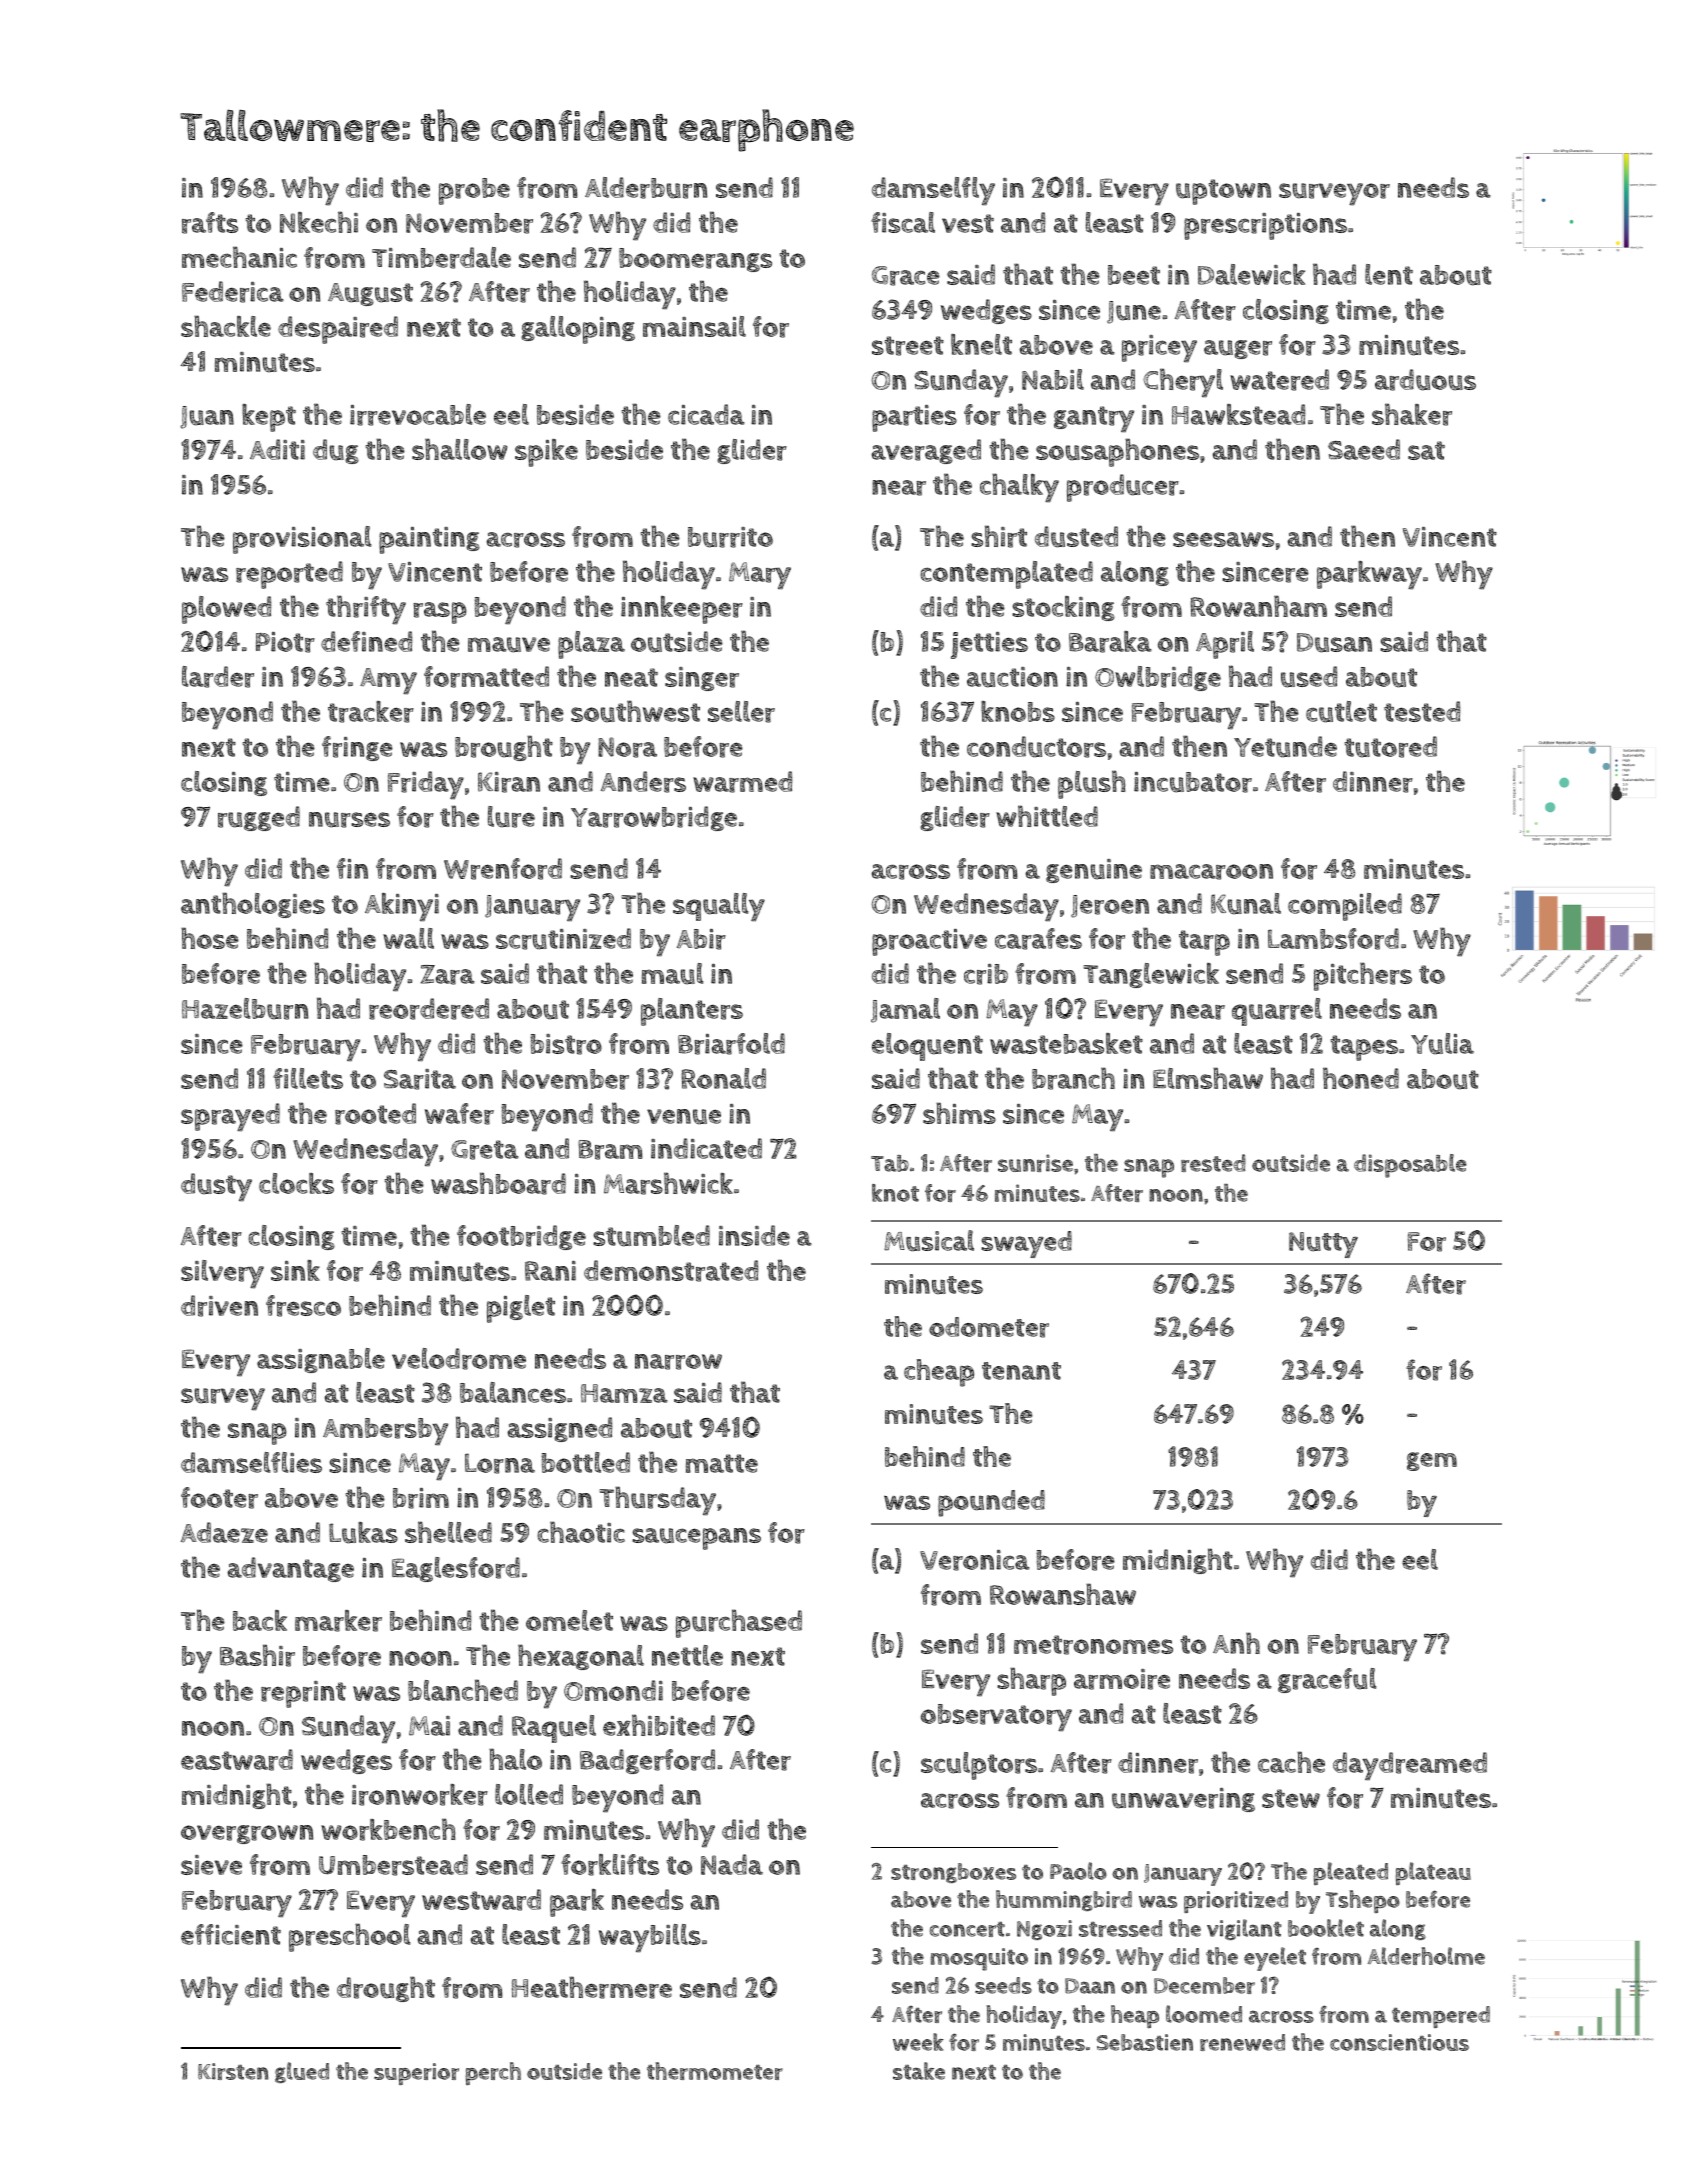 Image resolution: width=1683 pixels, height=2178 pixels. Describe the element at coordinates (1122, 1679) in the page. I see `armoire` at that location.
